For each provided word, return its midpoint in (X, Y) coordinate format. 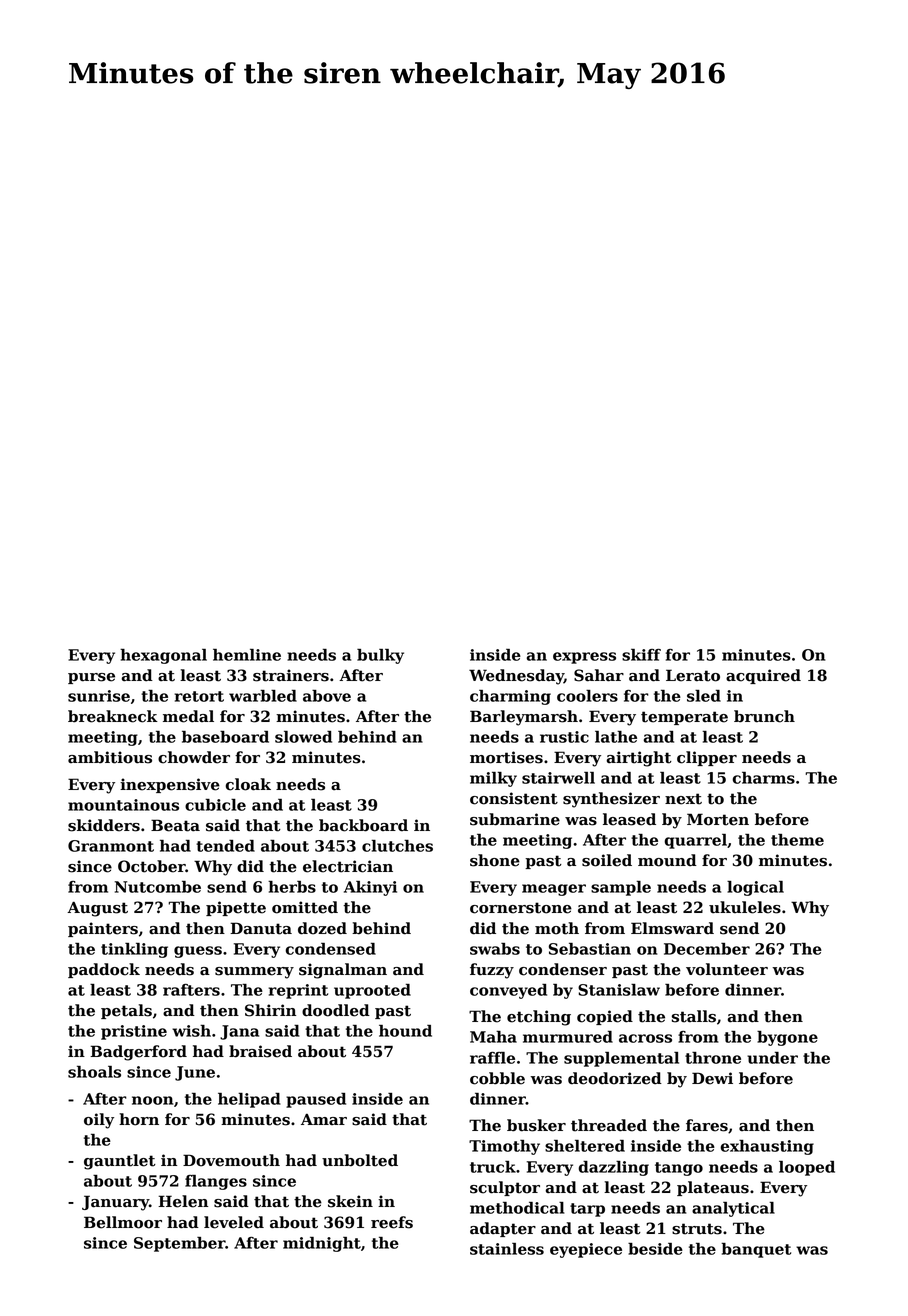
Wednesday (516, 677)
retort (199, 696)
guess (198, 952)
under (772, 1057)
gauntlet (120, 1162)
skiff (641, 655)
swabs (495, 949)
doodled (336, 1010)
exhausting (767, 1147)
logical (755, 888)
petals (126, 1011)
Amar (324, 1119)
